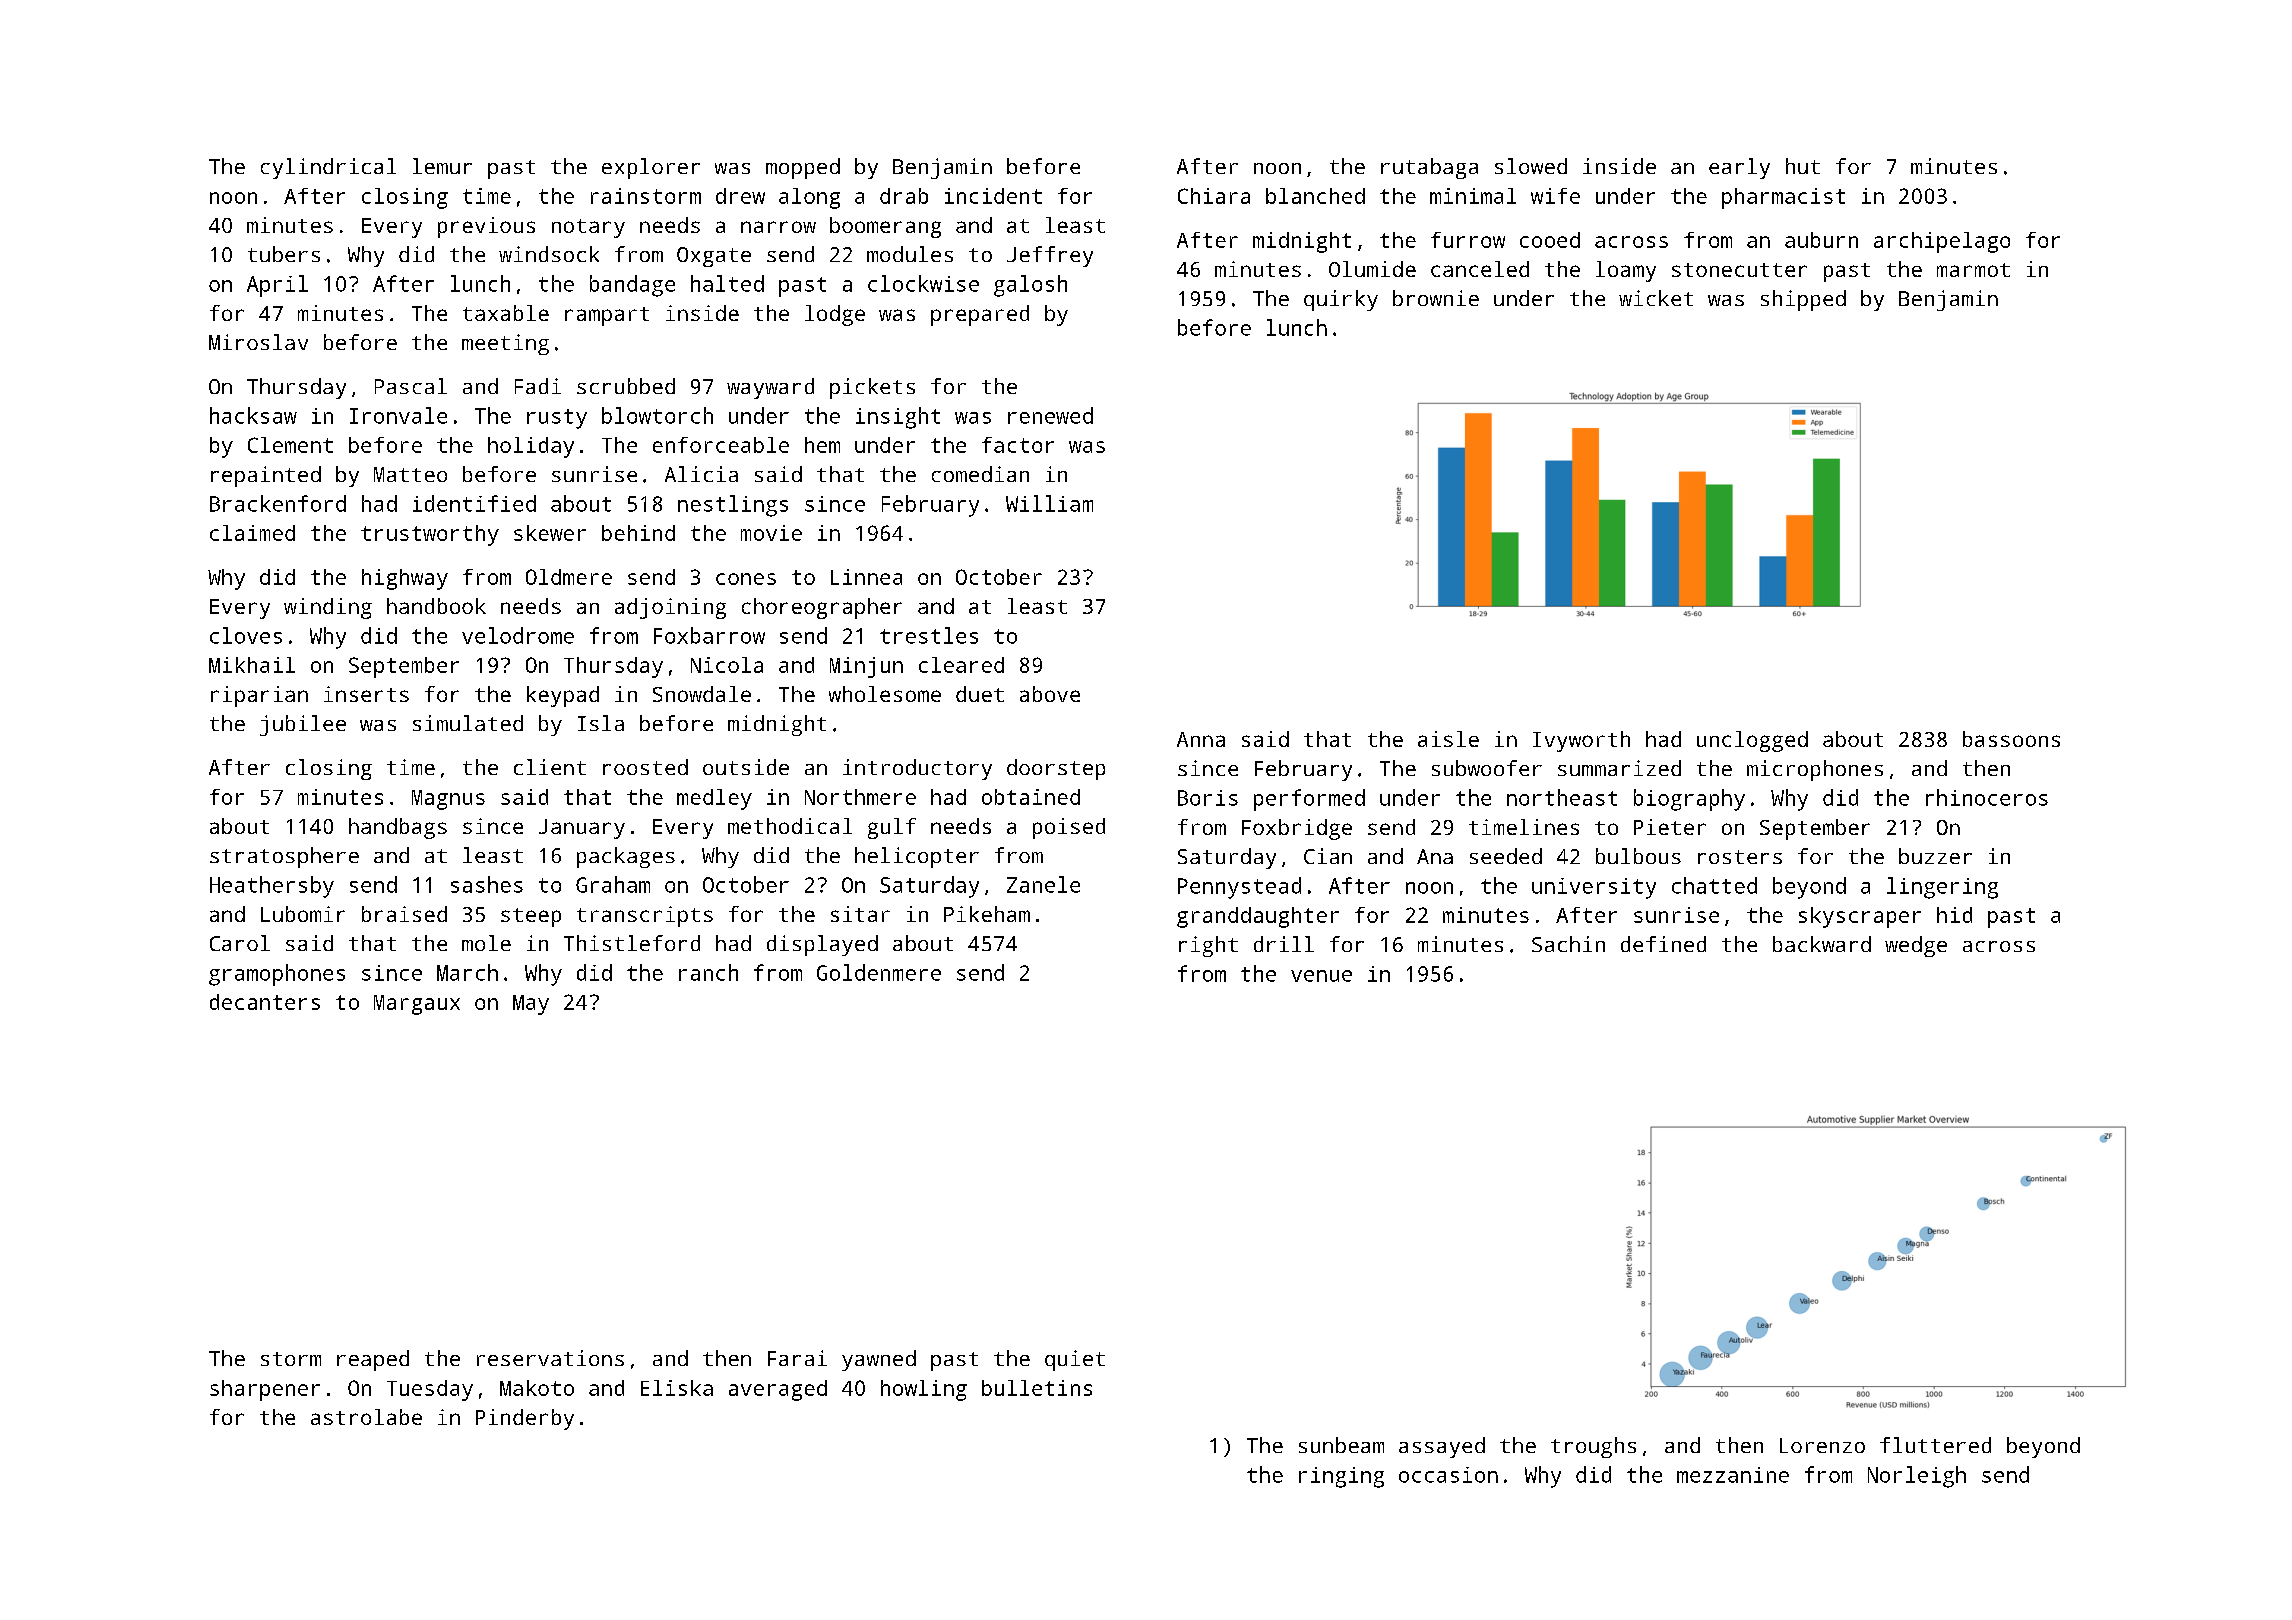  I want to click on cooed, so click(1550, 240).
